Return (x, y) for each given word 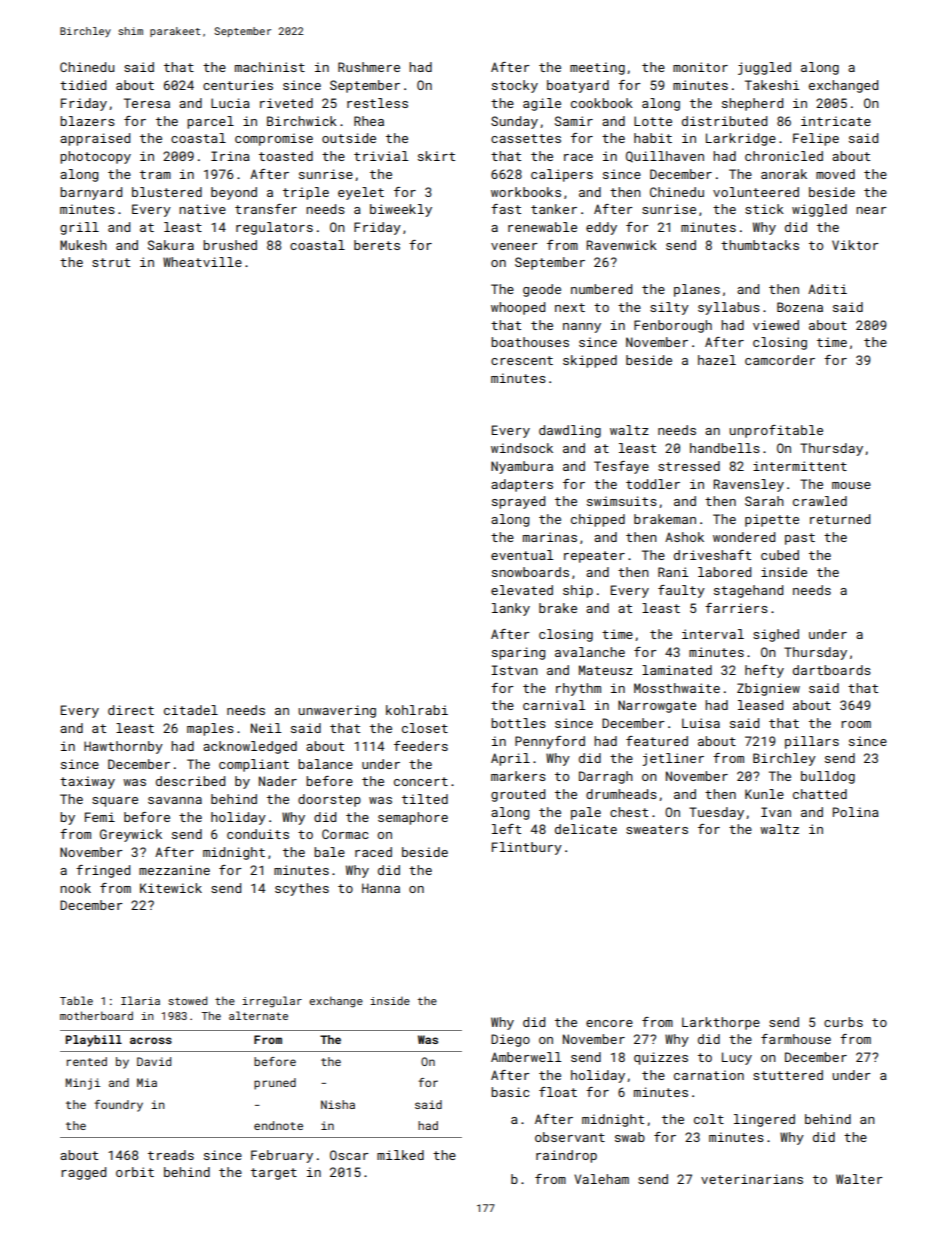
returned (840, 519)
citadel (191, 710)
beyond (234, 193)
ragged (83, 1173)
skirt (436, 156)
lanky (511, 609)
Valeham (601, 1179)
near (871, 210)
